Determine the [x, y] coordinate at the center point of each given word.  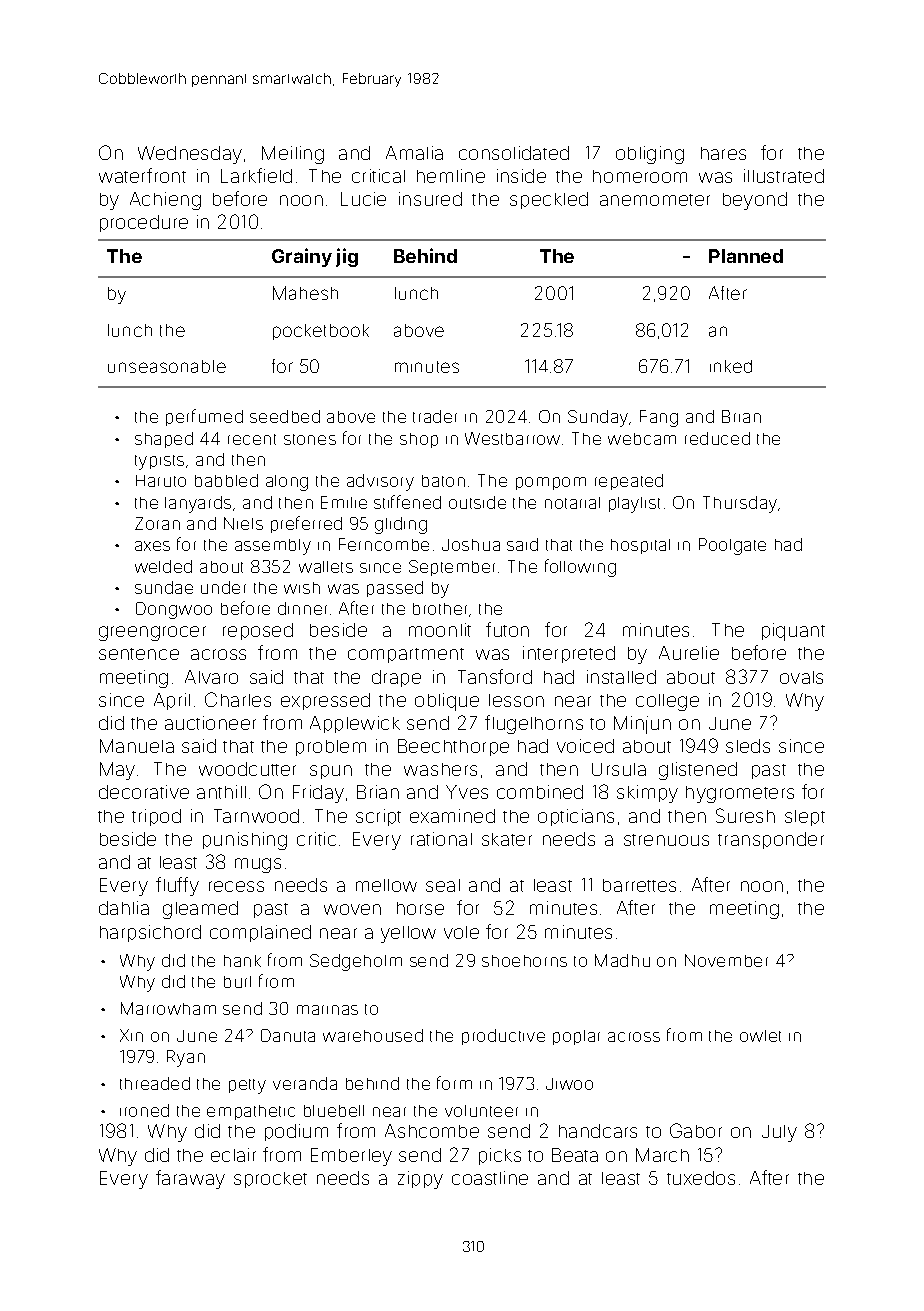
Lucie [363, 199]
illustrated [784, 176]
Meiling [293, 155]
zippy [420, 1180]
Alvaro [211, 677]
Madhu [622, 960]
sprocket [270, 1180]
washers [440, 769]
